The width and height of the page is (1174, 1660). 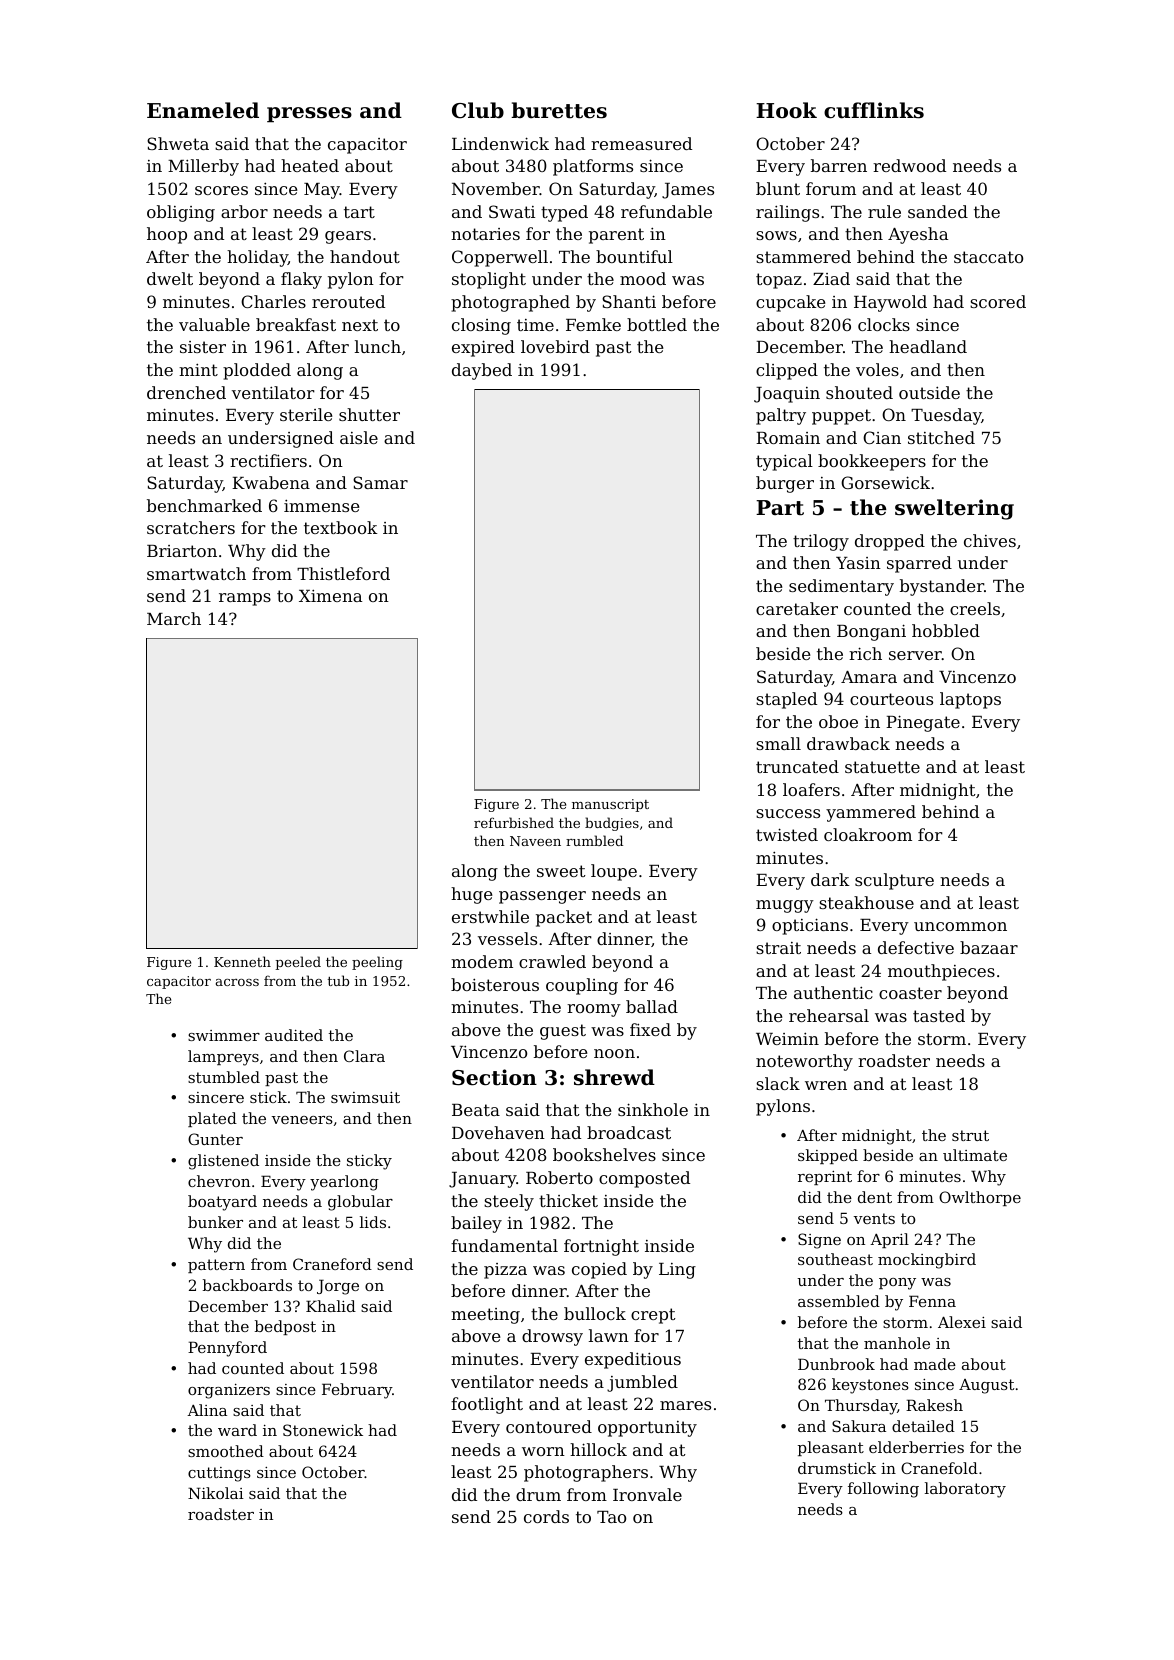 What do you see at coordinates (594, 840) in the page?
I see `rumbled` at bounding box center [594, 840].
